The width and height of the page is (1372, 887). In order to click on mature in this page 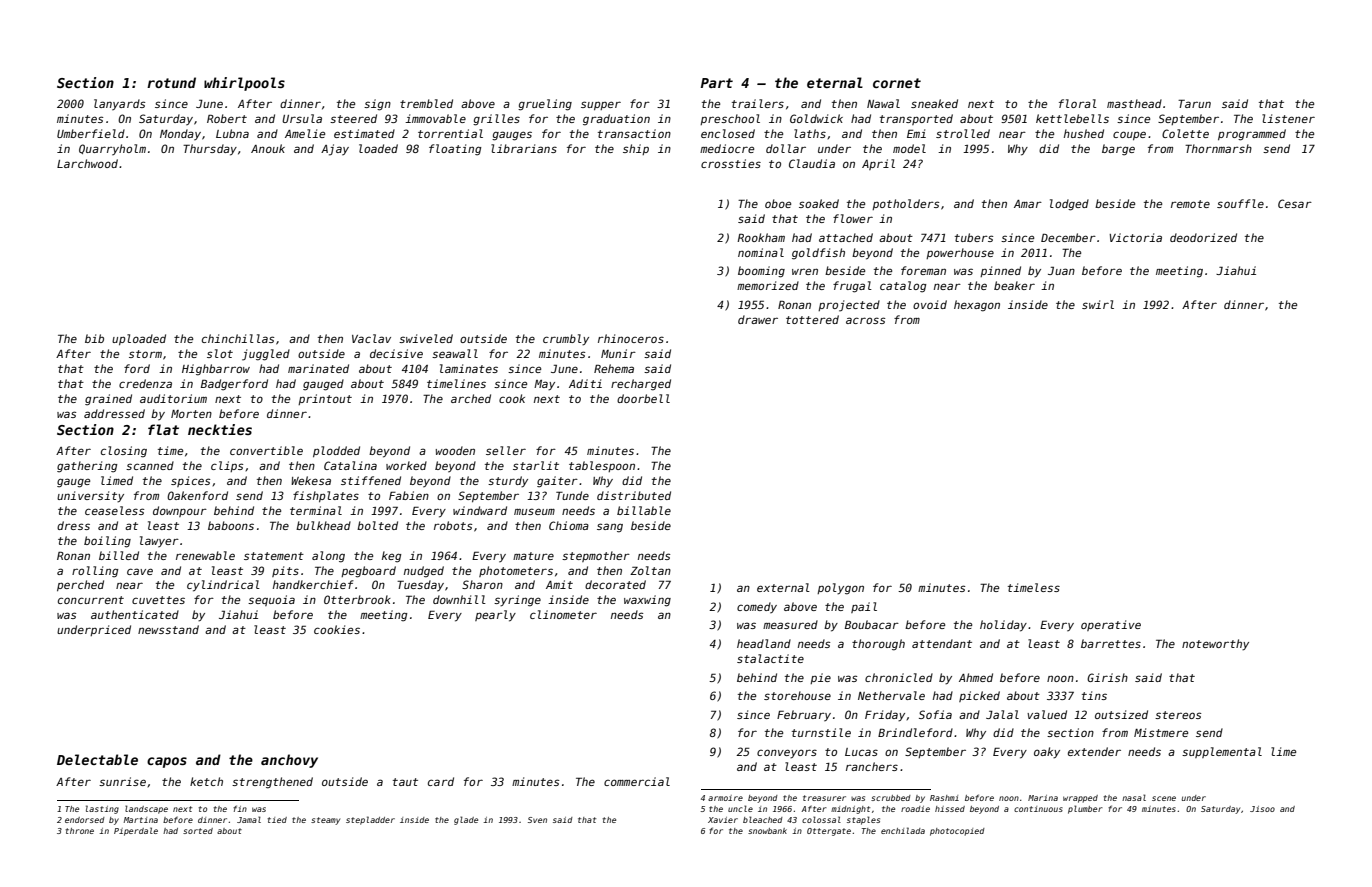, I will do `click(533, 556)`.
